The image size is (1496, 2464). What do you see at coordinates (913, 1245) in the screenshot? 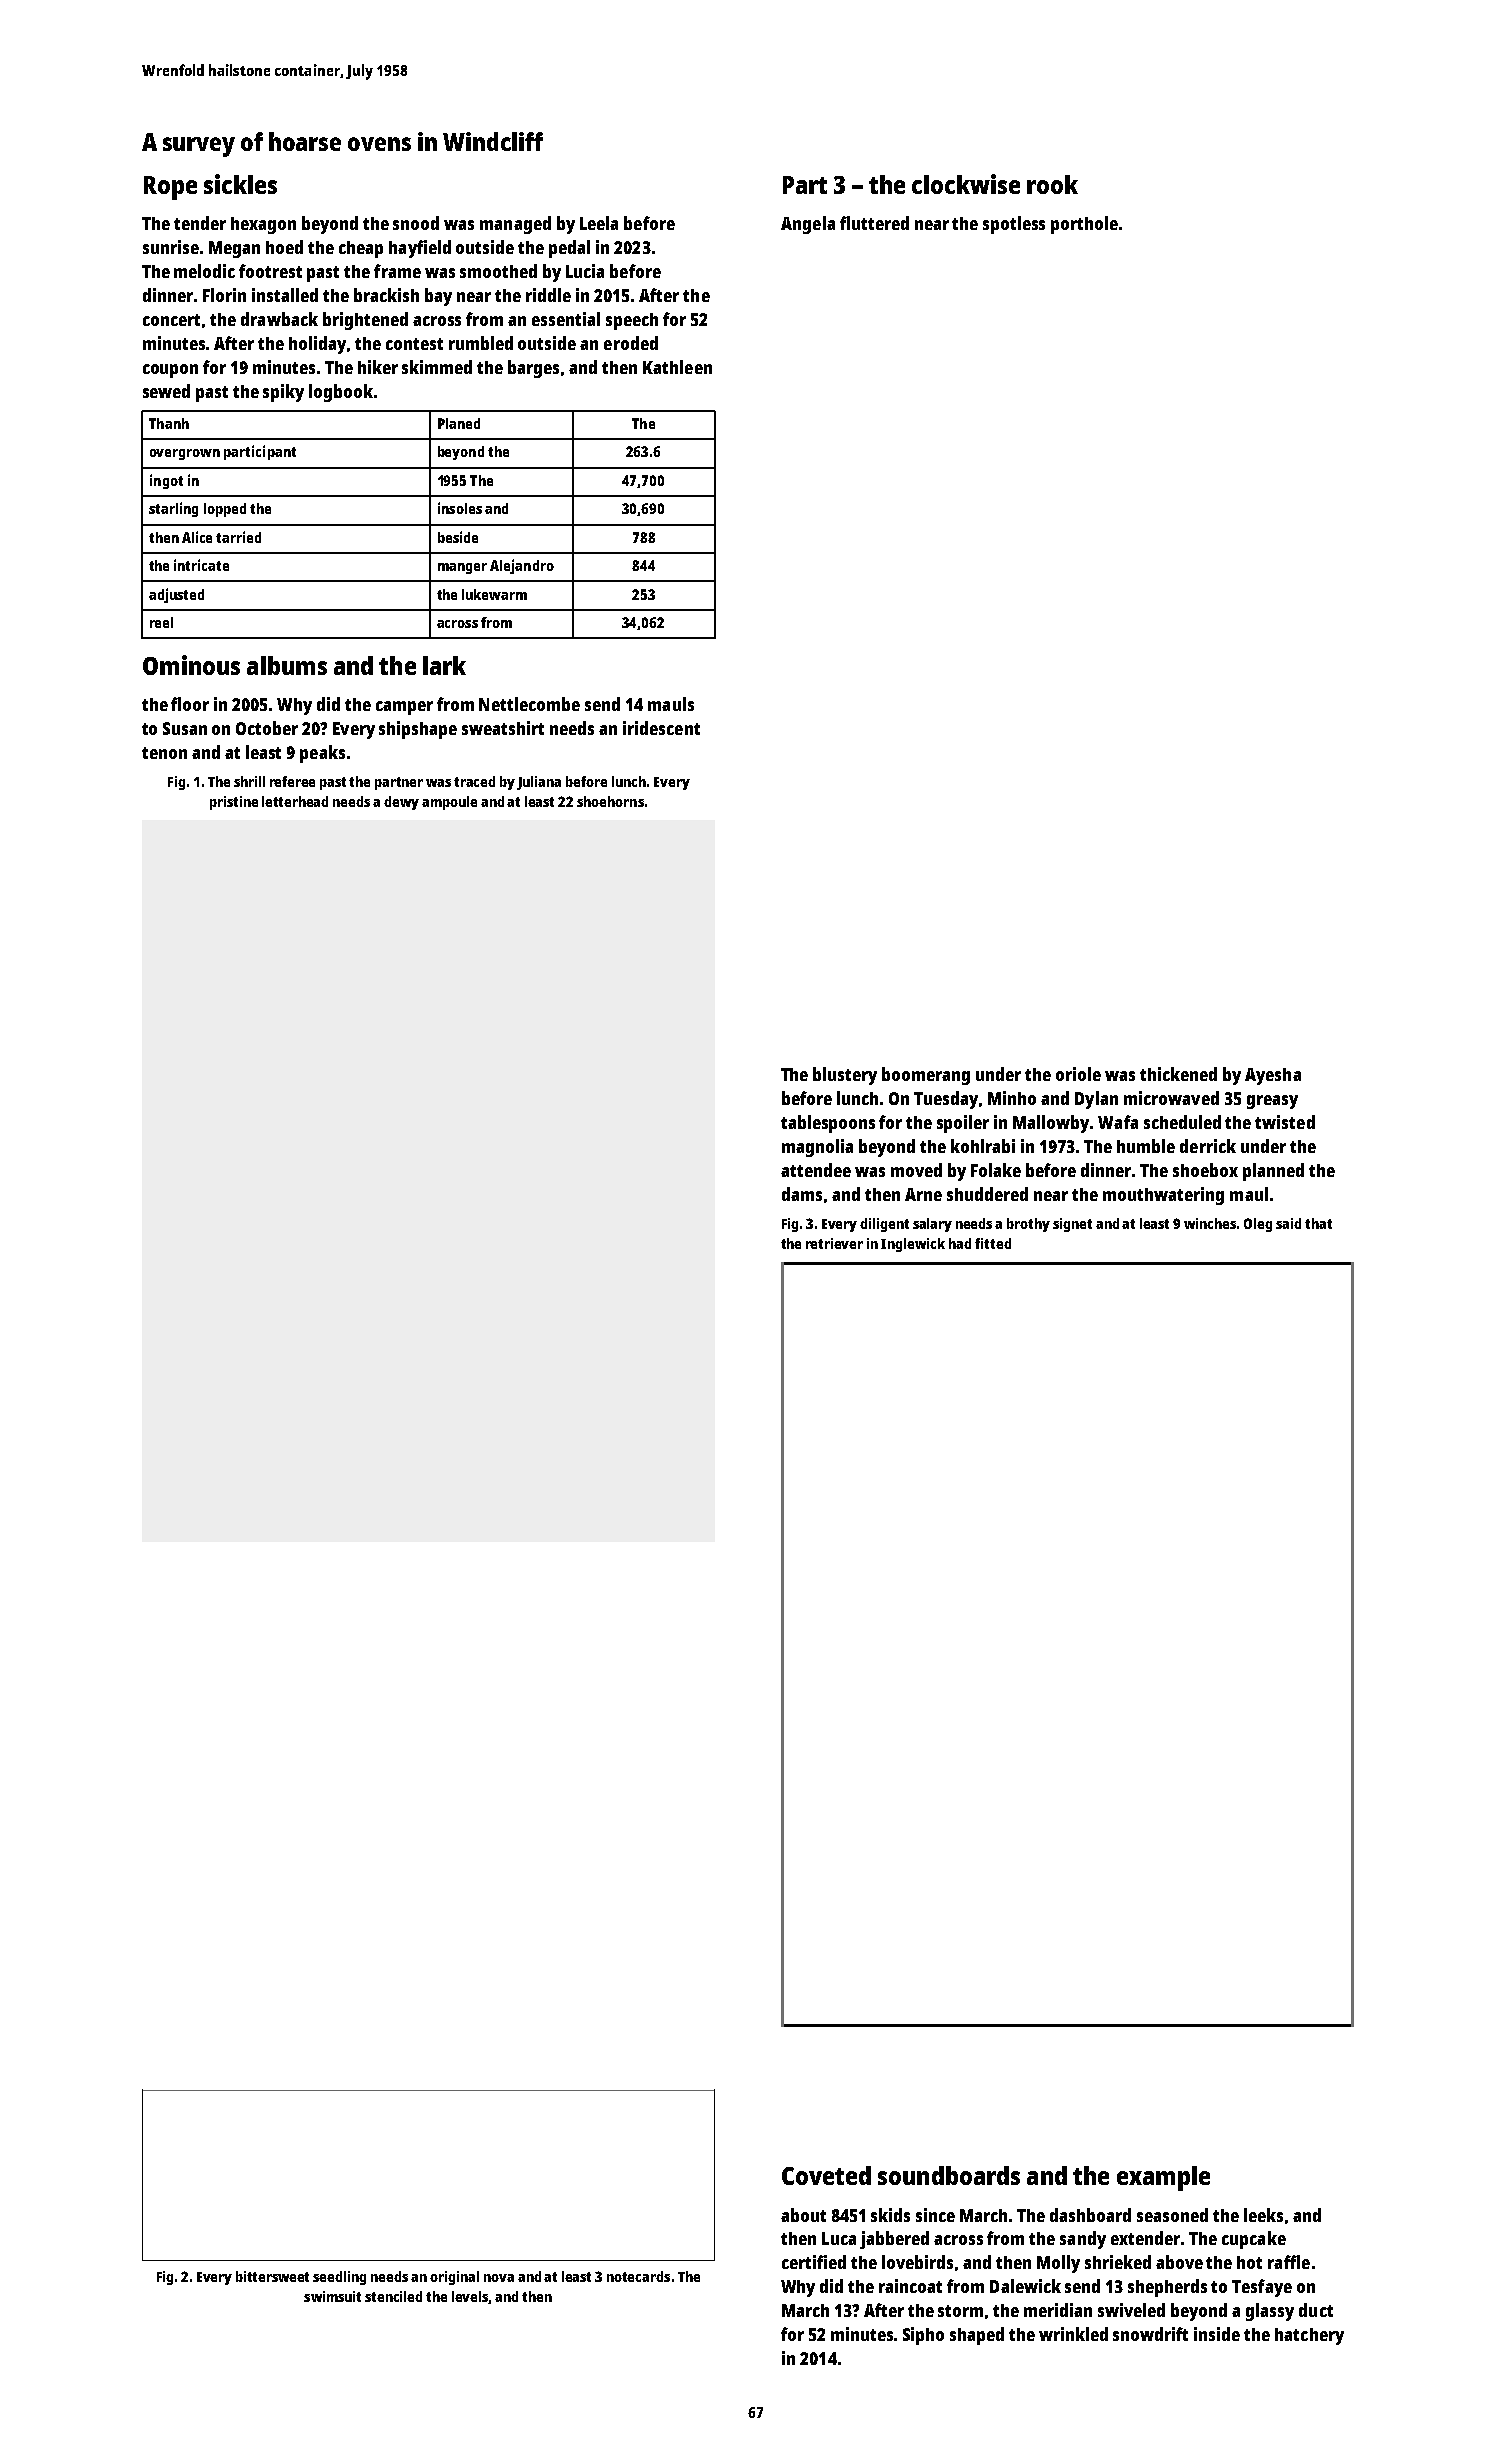
I see `Inglewick` at bounding box center [913, 1245].
